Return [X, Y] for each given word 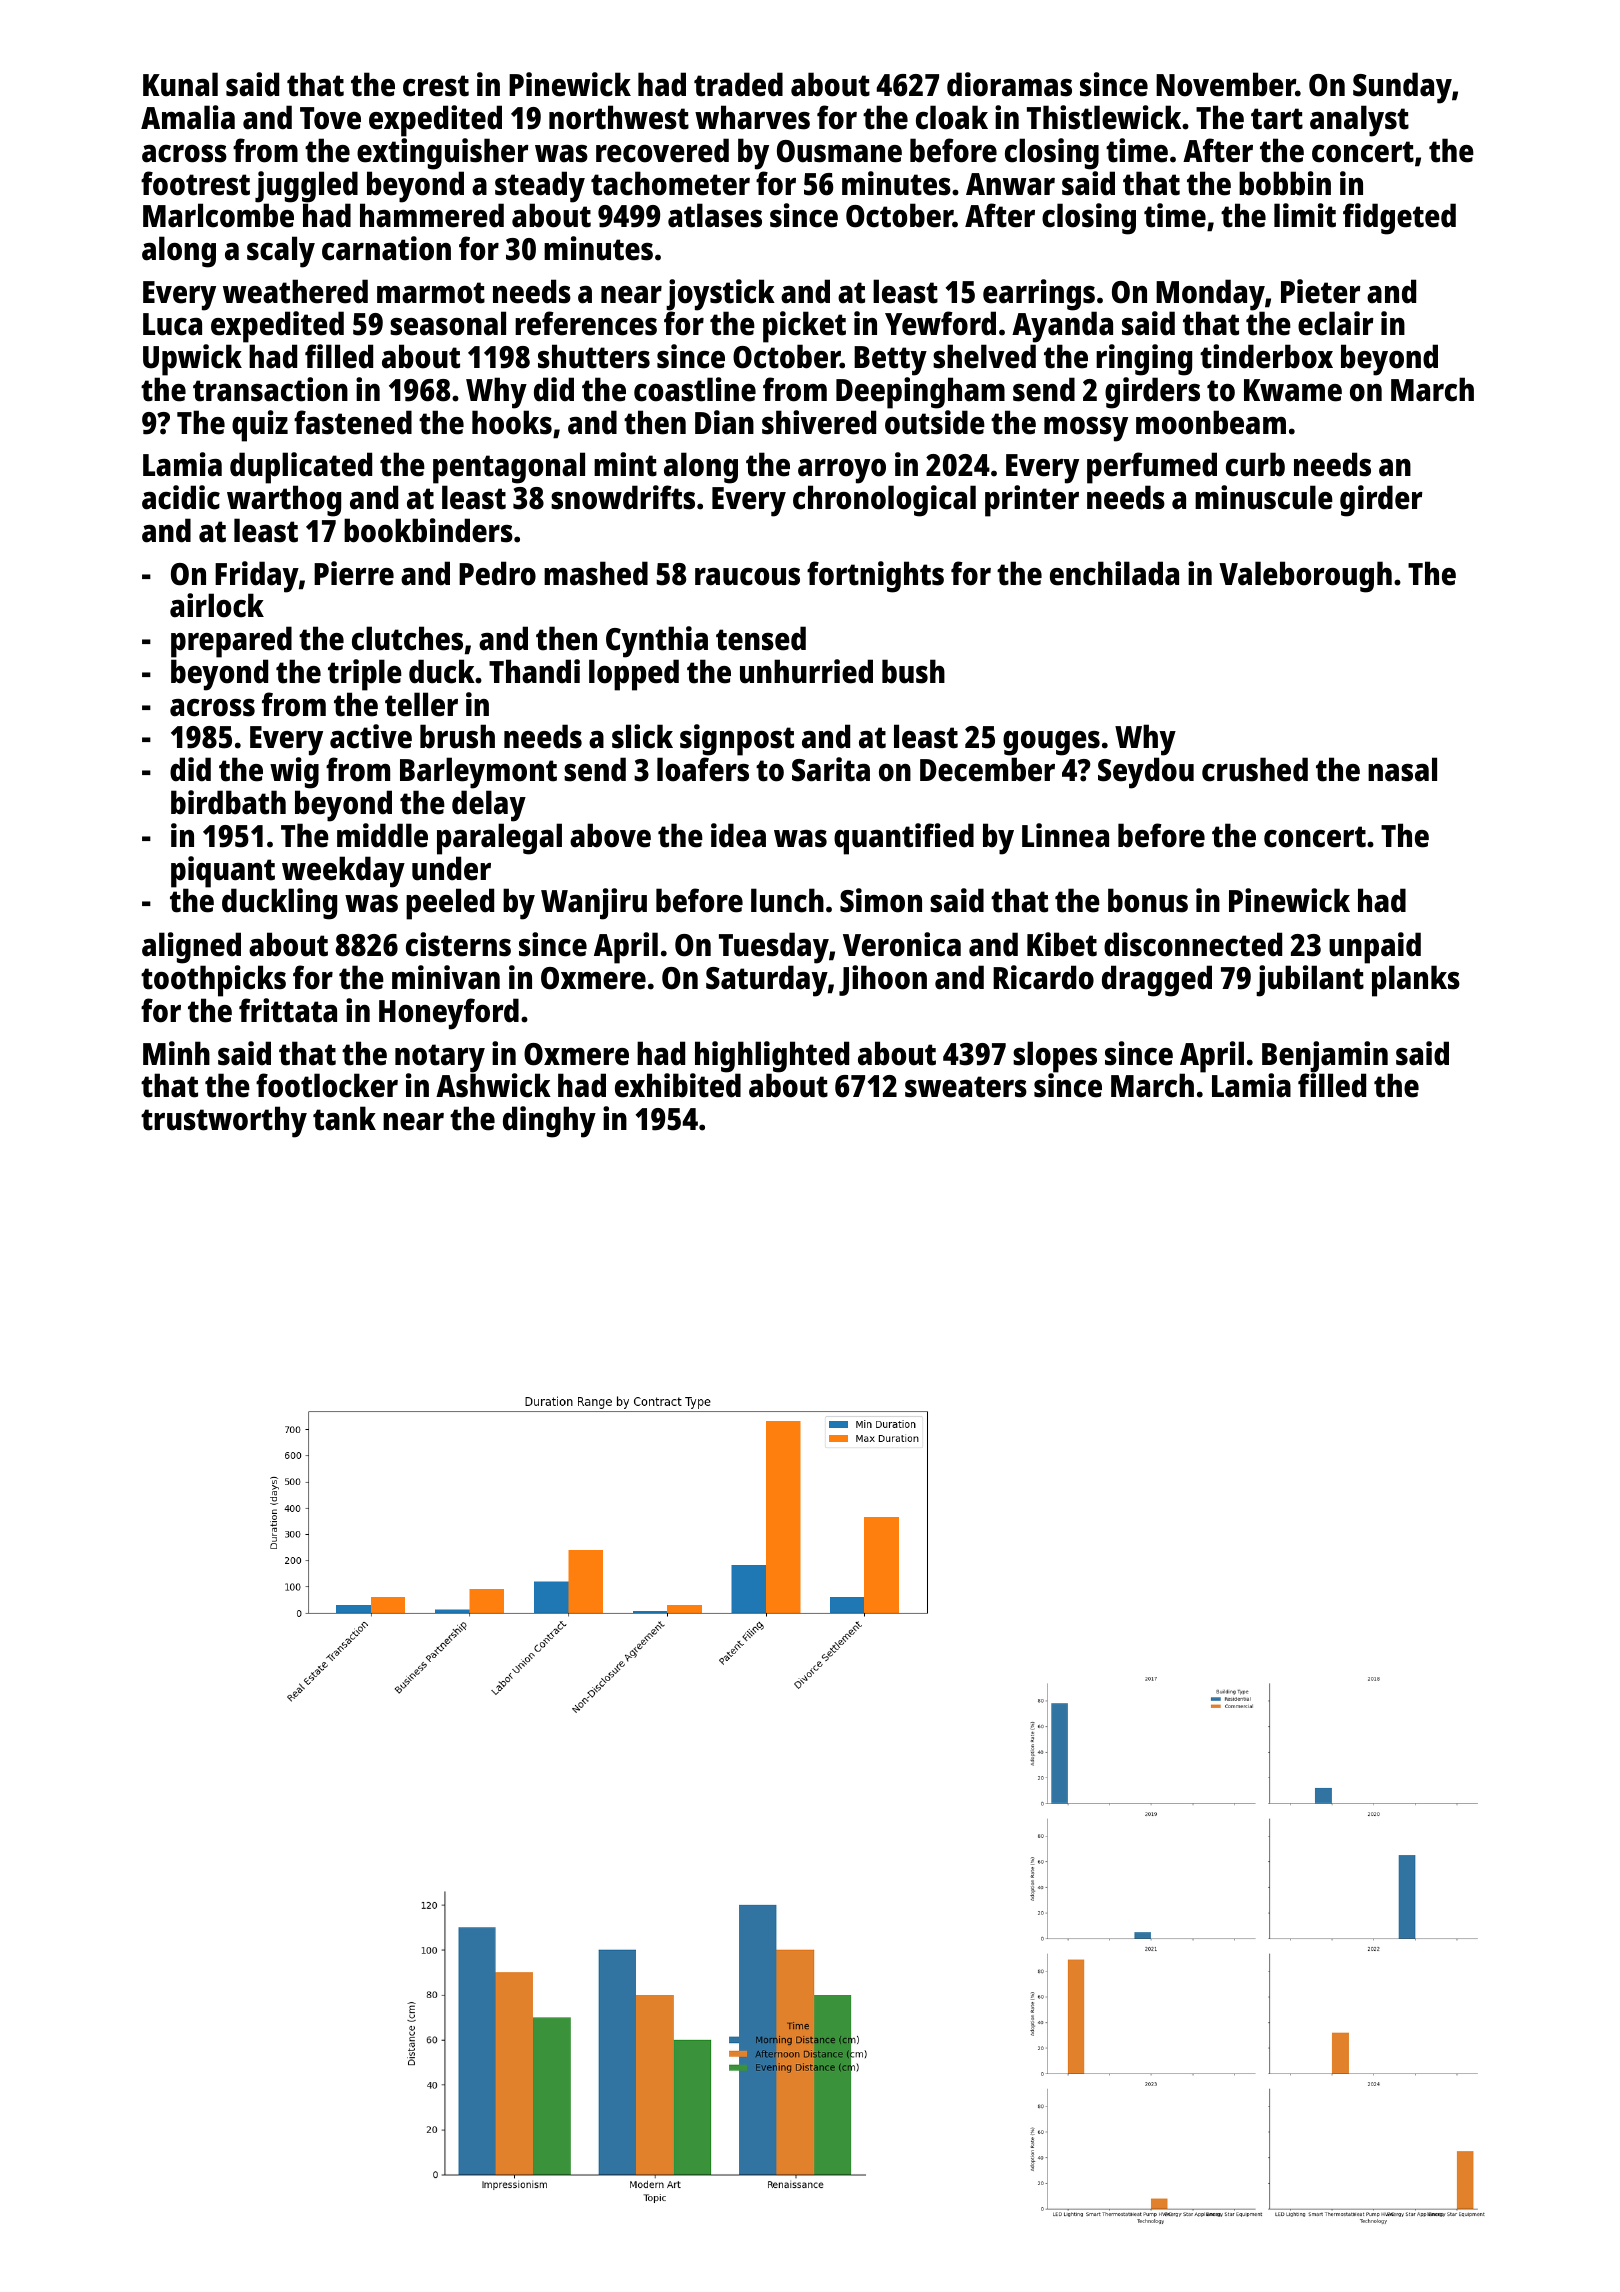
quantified [904, 839]
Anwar [1010, 184]
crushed [1255, 769]
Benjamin [1325, 1057]
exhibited [678, 1085]
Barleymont [478, 773]
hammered [432, 215]
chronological [884, 501]
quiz [260, 426]
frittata [288, 1010]
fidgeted [1399, 219]
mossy [1086, 429]
